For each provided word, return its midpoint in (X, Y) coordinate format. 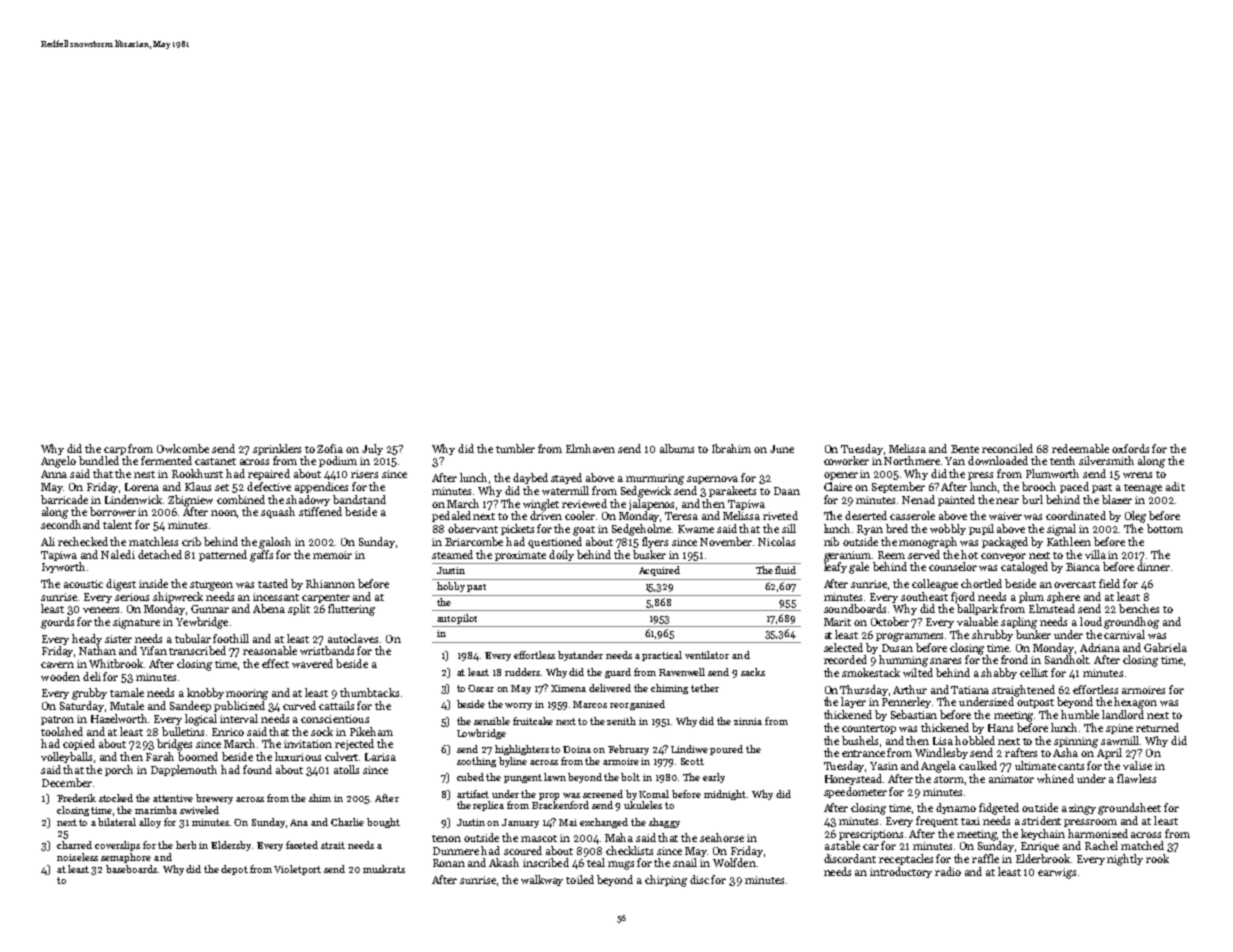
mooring (247, 694)
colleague (935, 585)
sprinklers (277, 449)
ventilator (707, 655)
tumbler (515, 448)
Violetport (297, 870)
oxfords (1130, 448)
